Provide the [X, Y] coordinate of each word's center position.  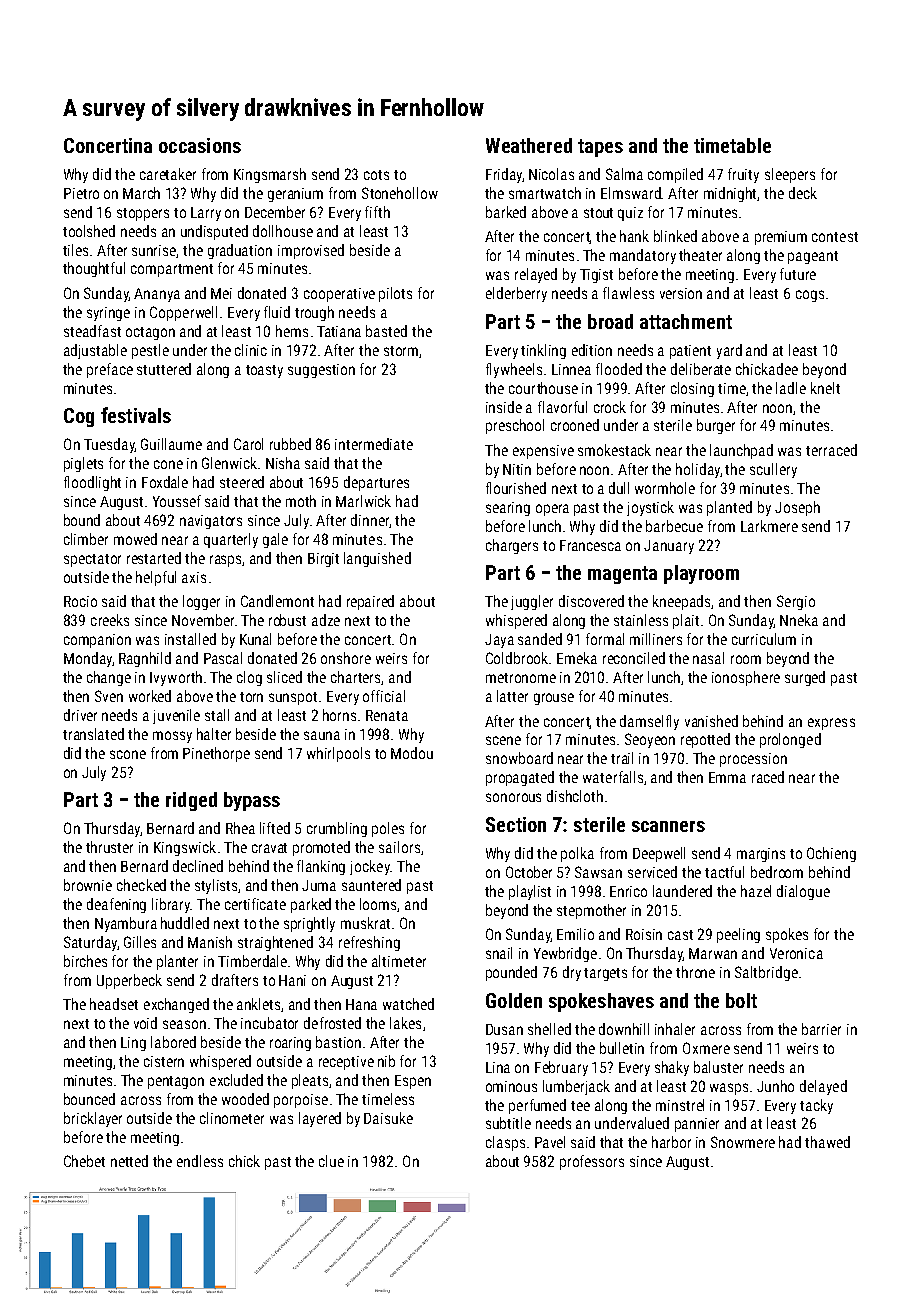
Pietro [81, 193]
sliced [284, 677]
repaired [370, 602]
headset [114, 1004]
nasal [708, 658]
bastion [338, 1042]
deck [803, 193]
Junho [775, 1086]
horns [339, 715]
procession [753, 760]
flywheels [514, 370]
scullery [773, 470]
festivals [136, 415]
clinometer [232, 1118]
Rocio [80, 601]
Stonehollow [400, 193]
